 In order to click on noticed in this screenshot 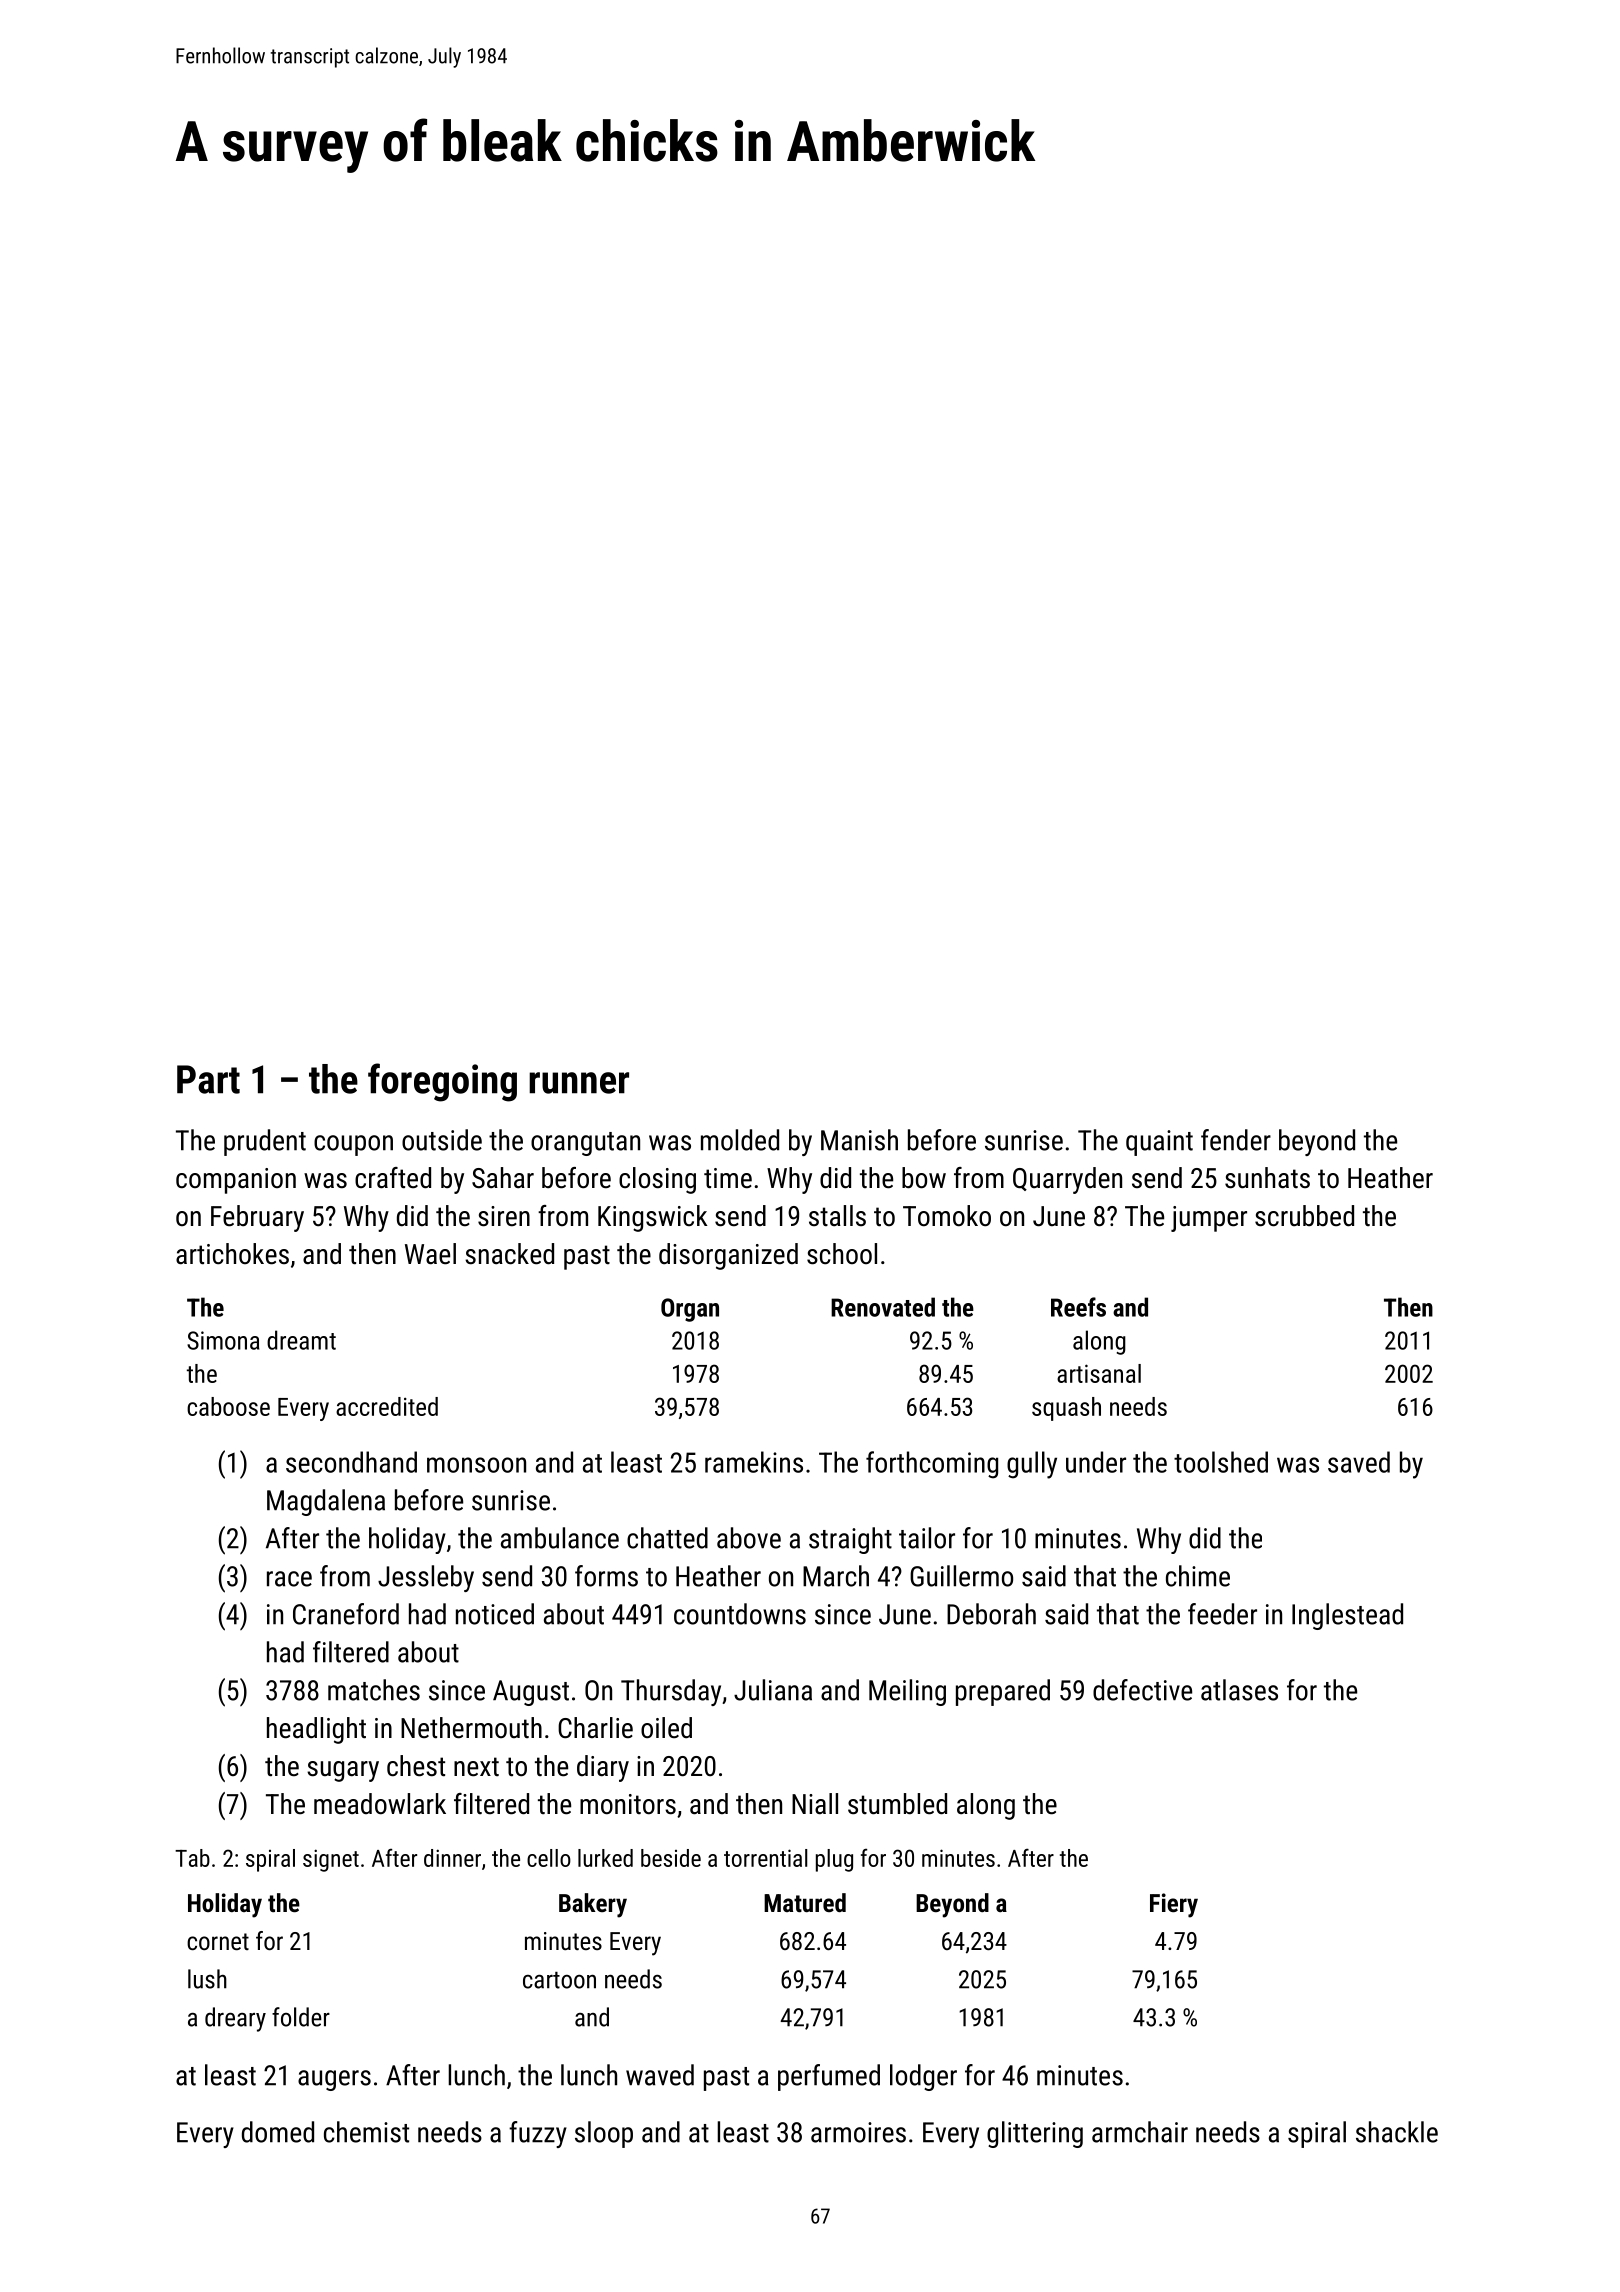, I will do `click(495, 1614)`.
